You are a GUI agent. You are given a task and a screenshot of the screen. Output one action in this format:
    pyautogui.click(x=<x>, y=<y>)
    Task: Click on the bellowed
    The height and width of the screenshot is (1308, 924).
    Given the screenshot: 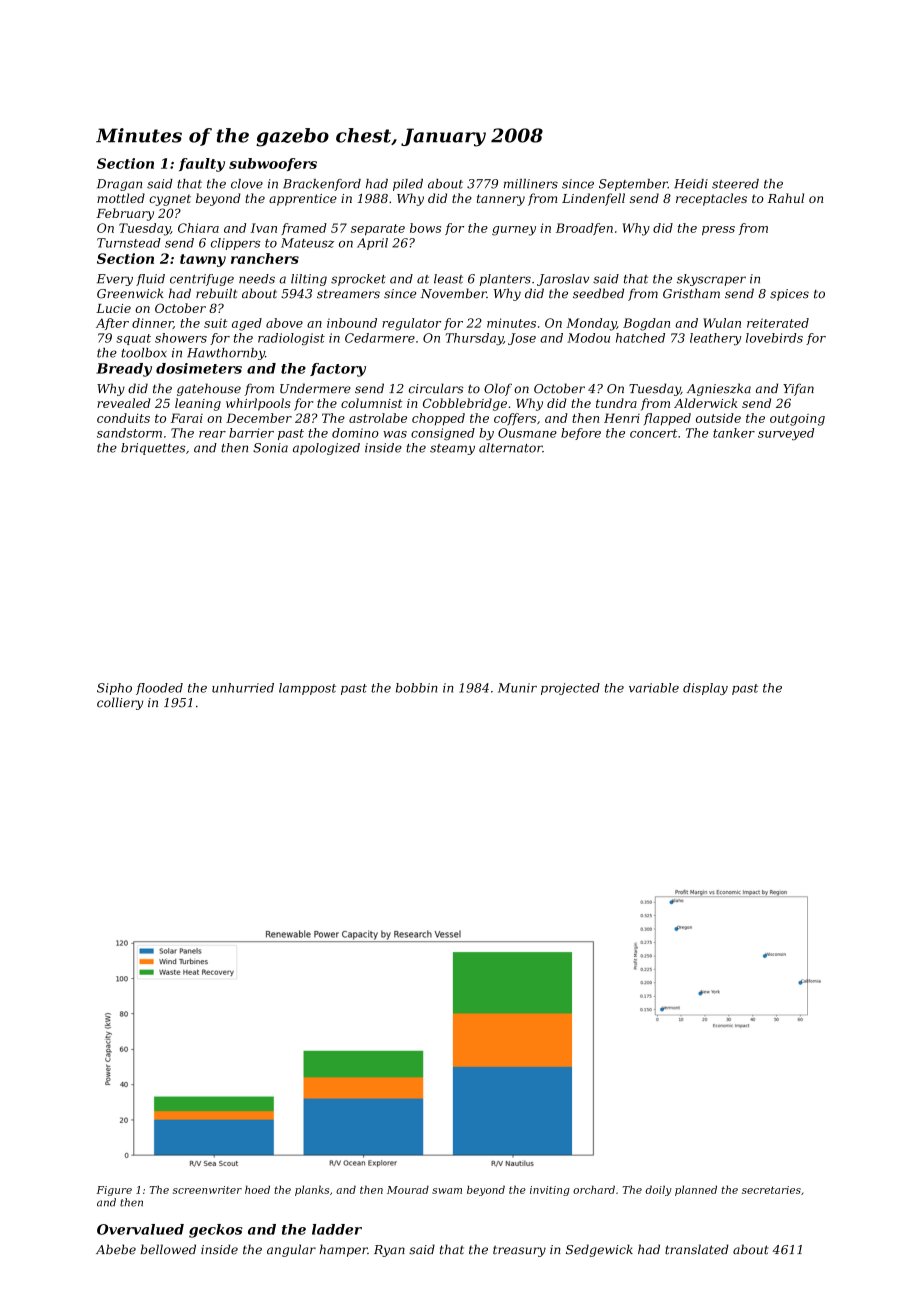 What is the action you would take?
    pyautogui.click(x=168, y=1249)
